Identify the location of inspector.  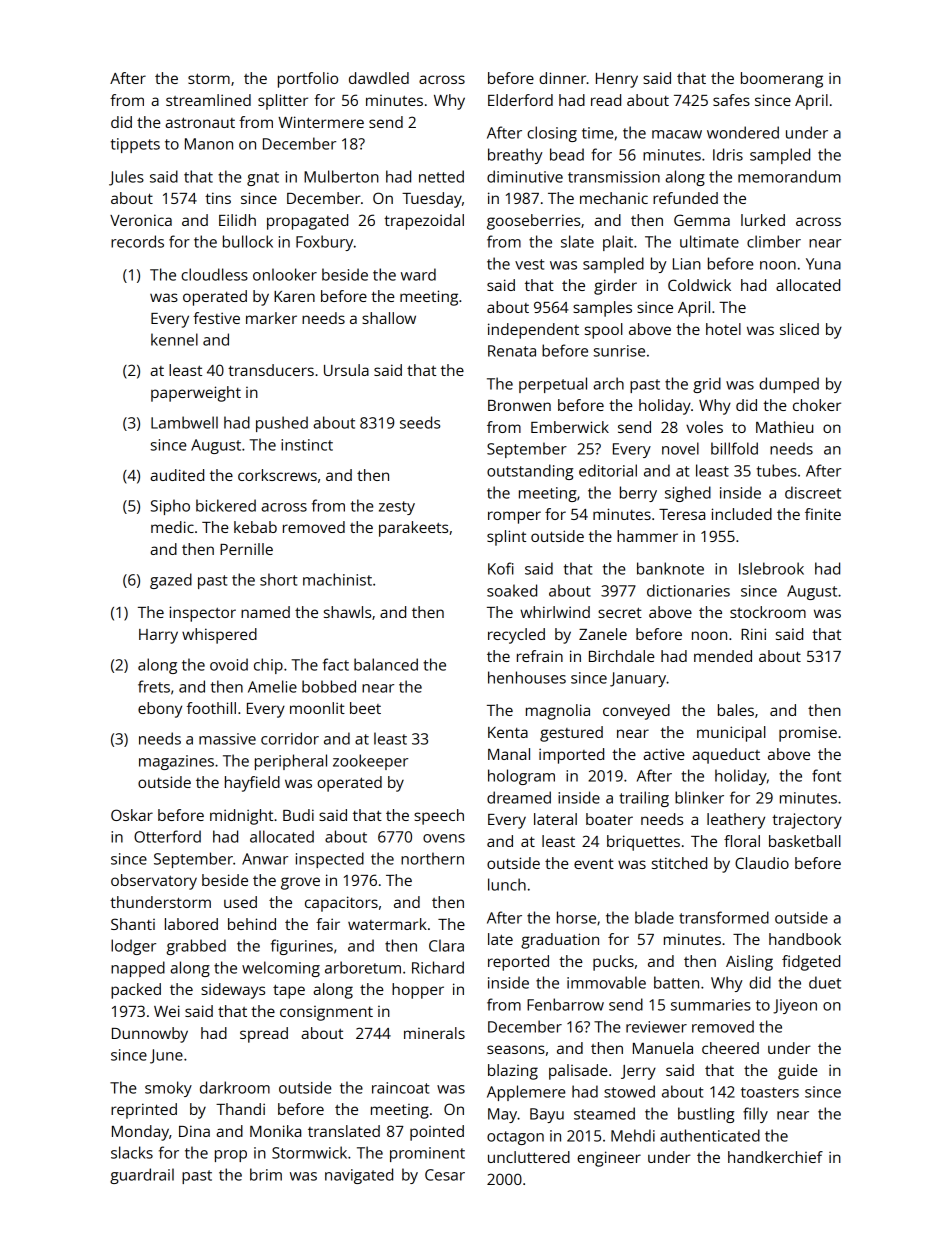
(202, 614).
